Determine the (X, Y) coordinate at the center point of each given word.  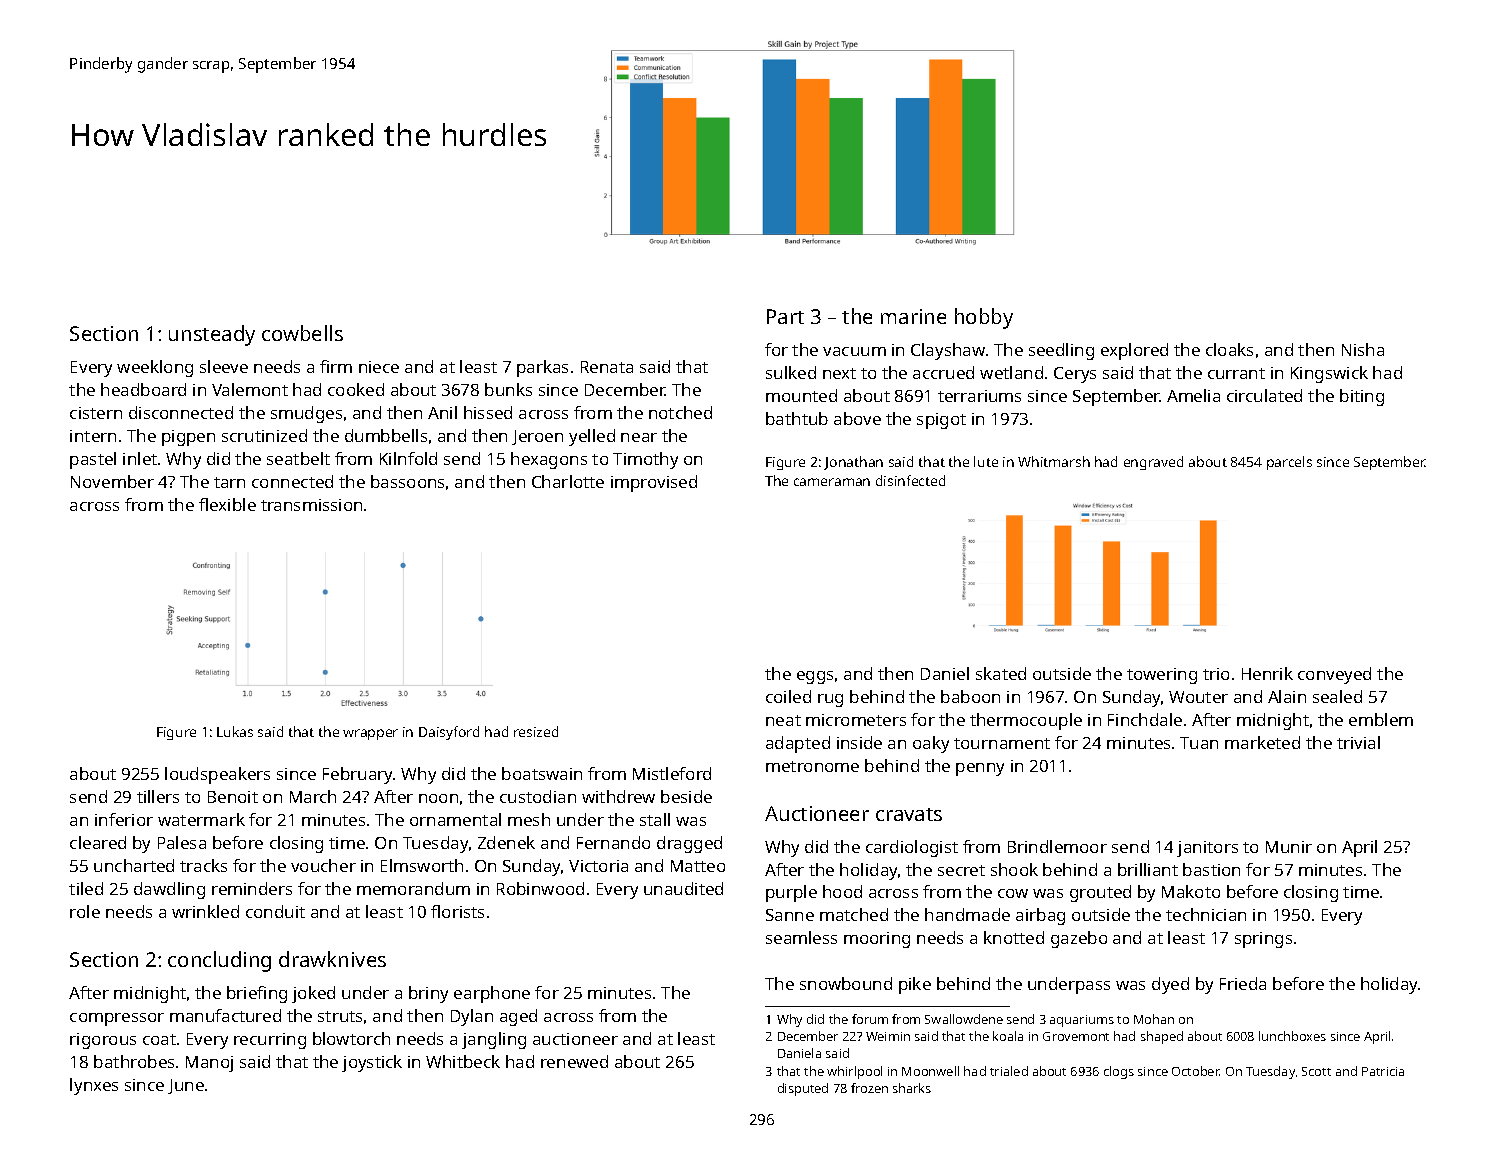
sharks (912, 1088)
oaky (931, 744)
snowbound (846, 983)
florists (457, 911)
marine (913, 316)
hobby (984, 318)
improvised (654, 483)
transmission (311, 505)
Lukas (235, 731)
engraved (1153, 463)
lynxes (94, 1086)
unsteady (212, 335)
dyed (1170, 985)
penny (980, 769)
